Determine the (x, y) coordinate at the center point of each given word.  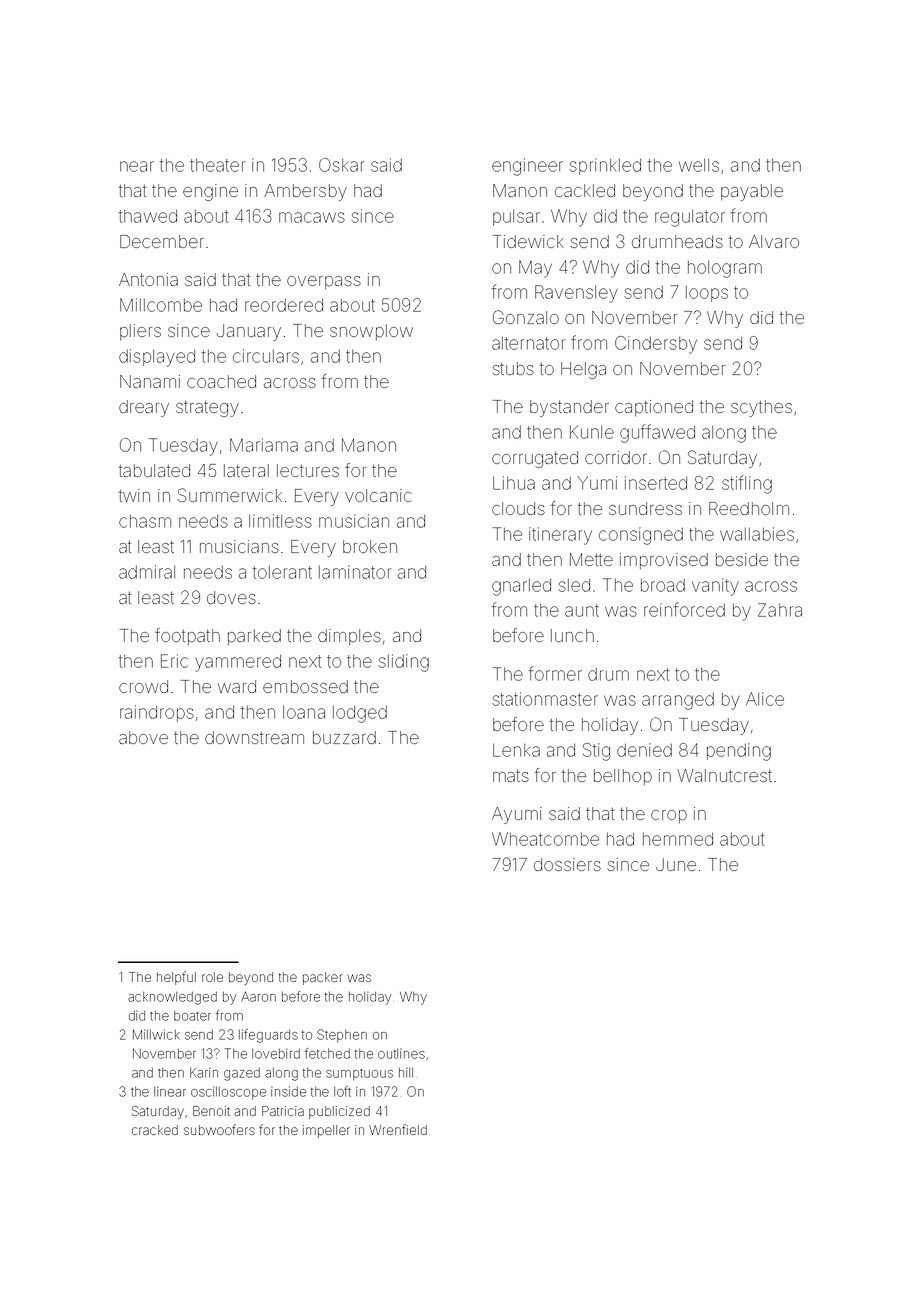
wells (699, 165)
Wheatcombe (545, 839)
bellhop (623, 777)
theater (217, 165)
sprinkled (605, 166)
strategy (207, 409)
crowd (143, 686)
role (212, 977)
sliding (403, 663)
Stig (596, 752)
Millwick (156, 1034)
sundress (645, 508)
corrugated (535, 459)
